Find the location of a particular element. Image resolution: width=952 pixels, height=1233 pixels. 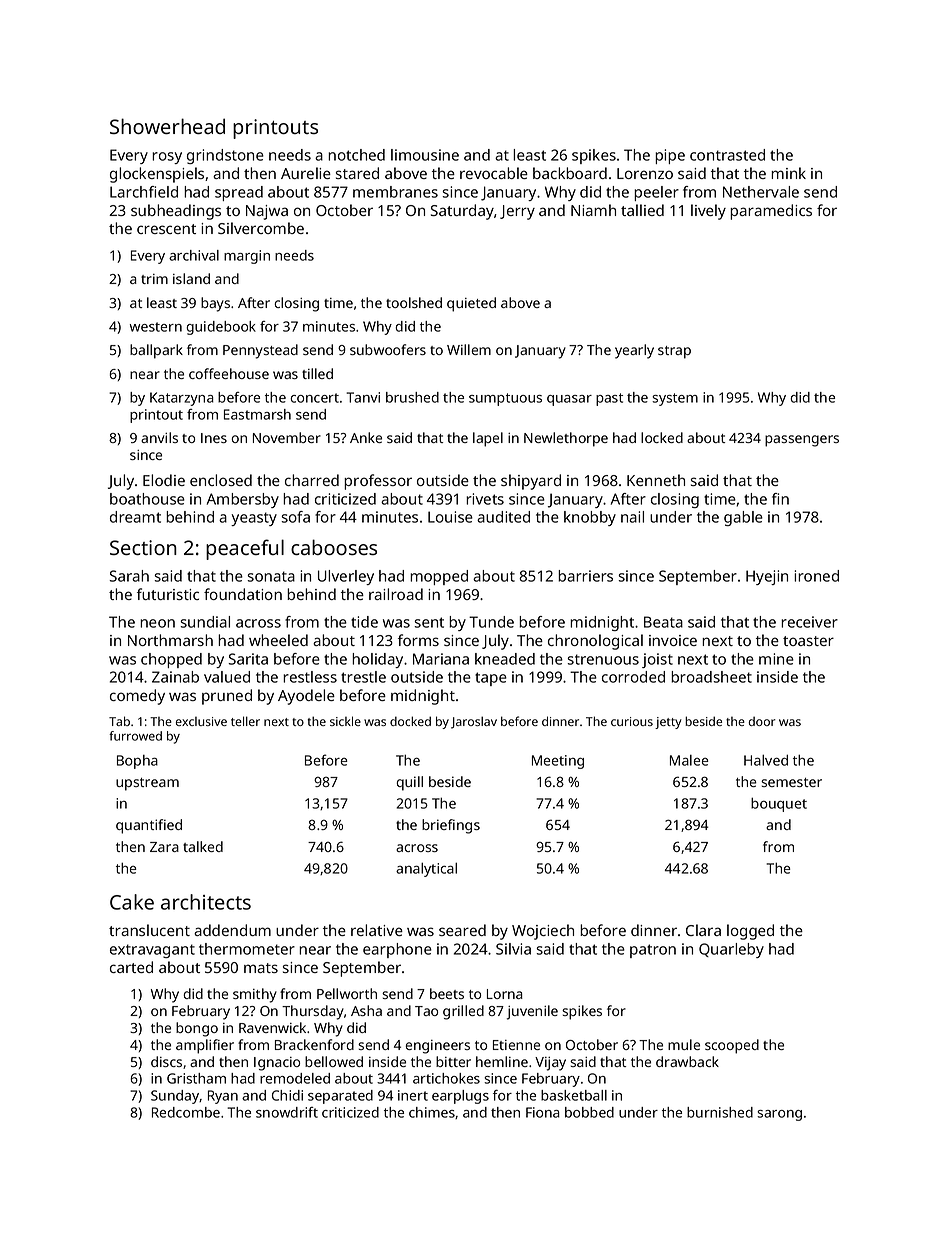

Showerhead is located at coordinates (167, 126).
